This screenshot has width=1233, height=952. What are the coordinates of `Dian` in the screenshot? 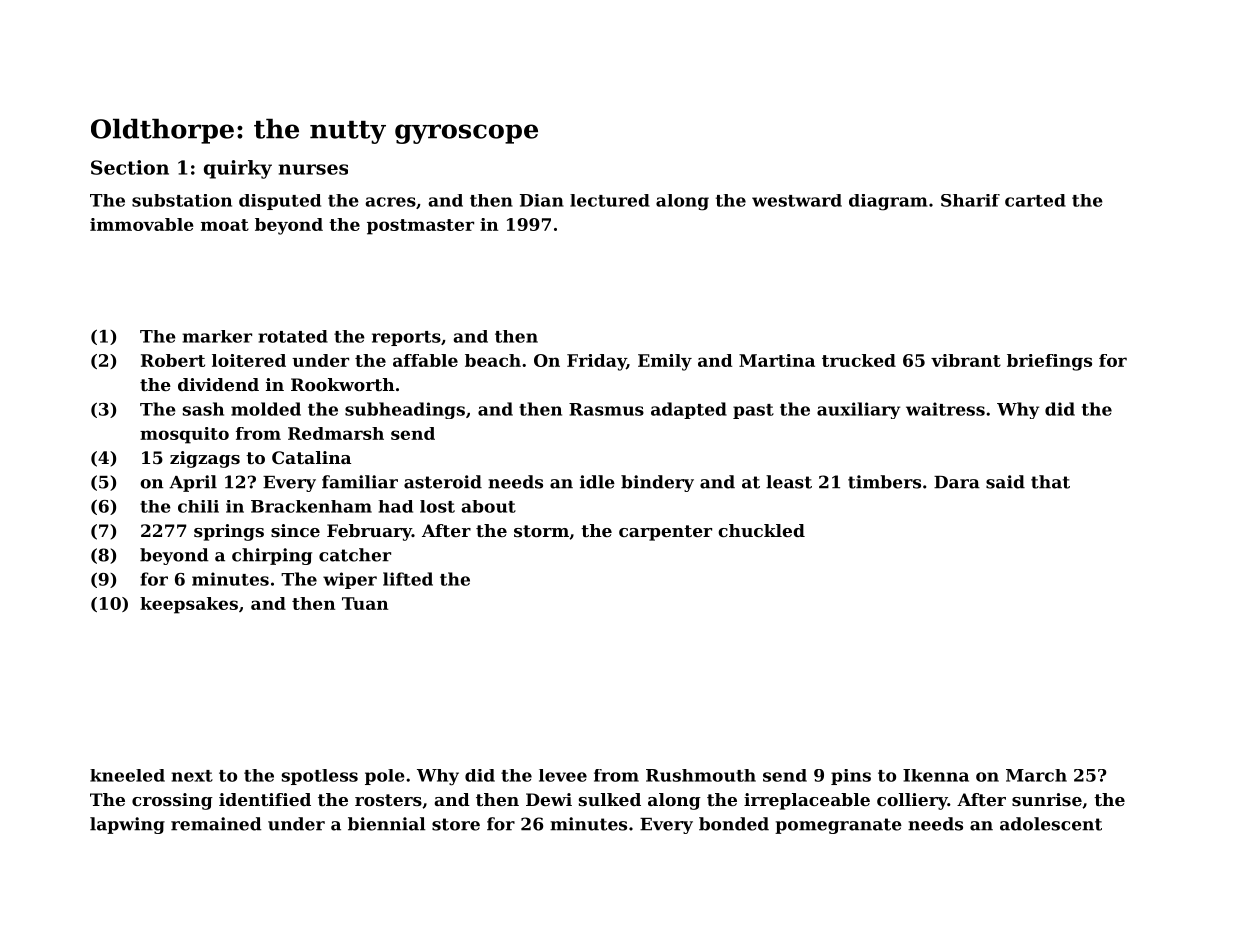 It's located at (542, 200).
